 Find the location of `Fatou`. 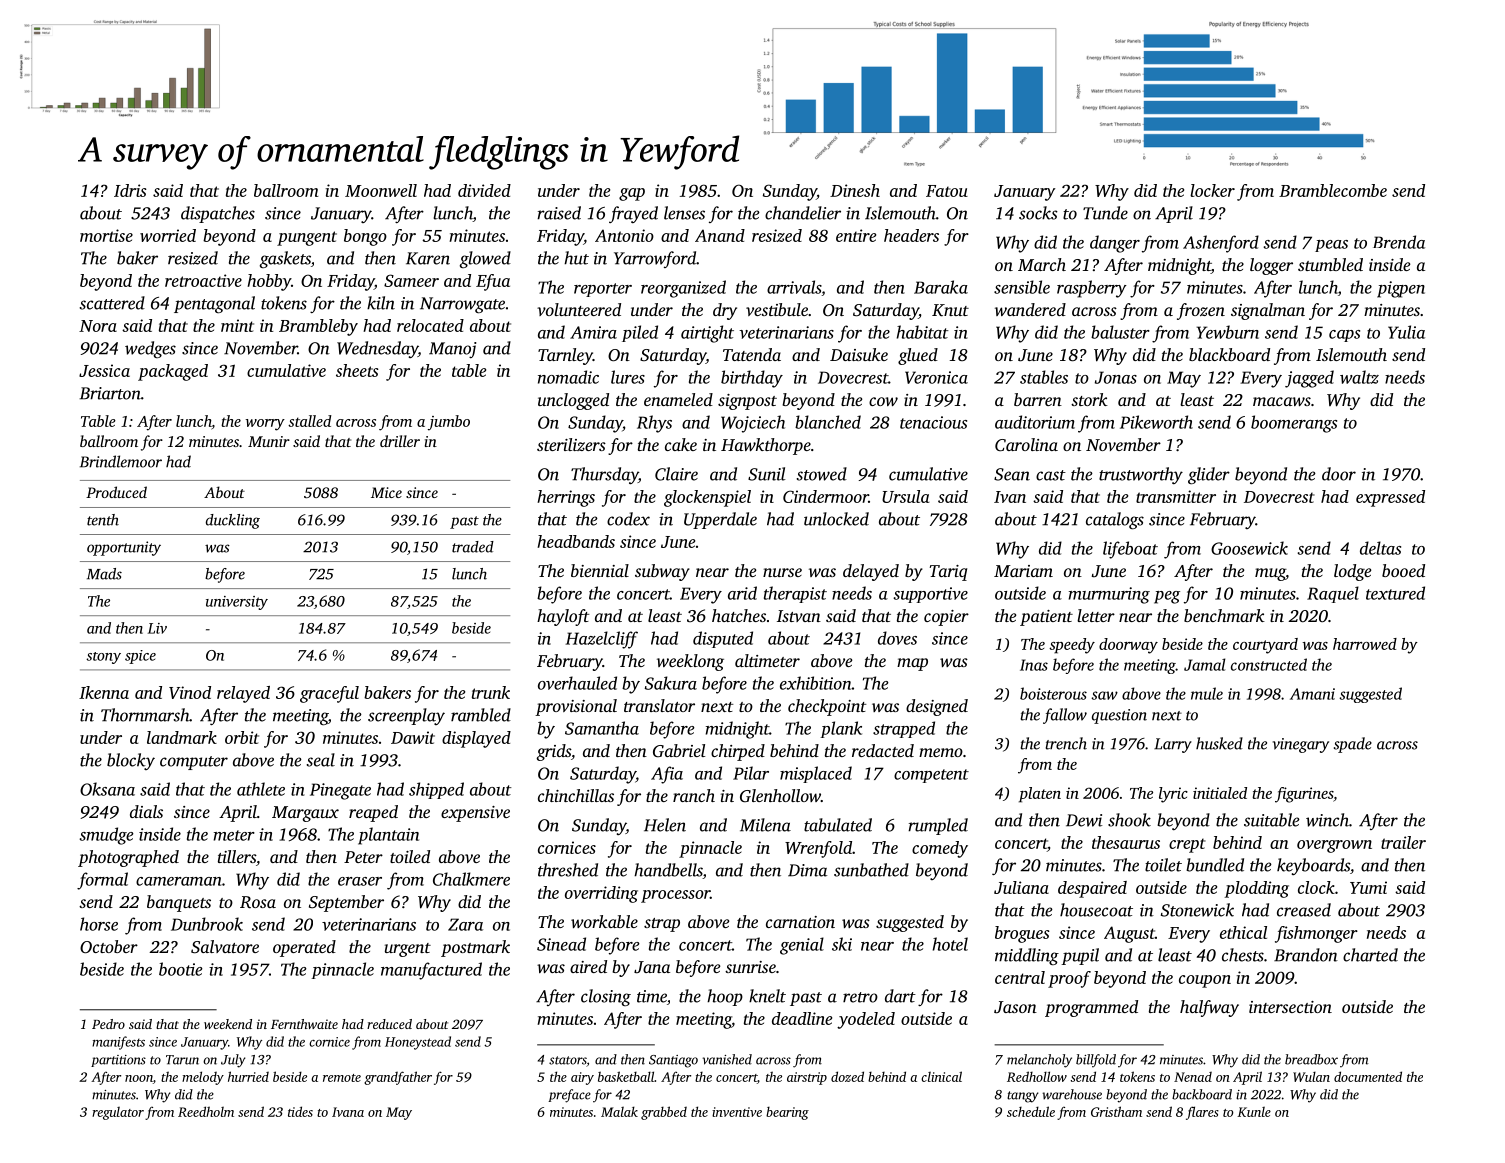

Fatou is located at coordinates (947, 191).
